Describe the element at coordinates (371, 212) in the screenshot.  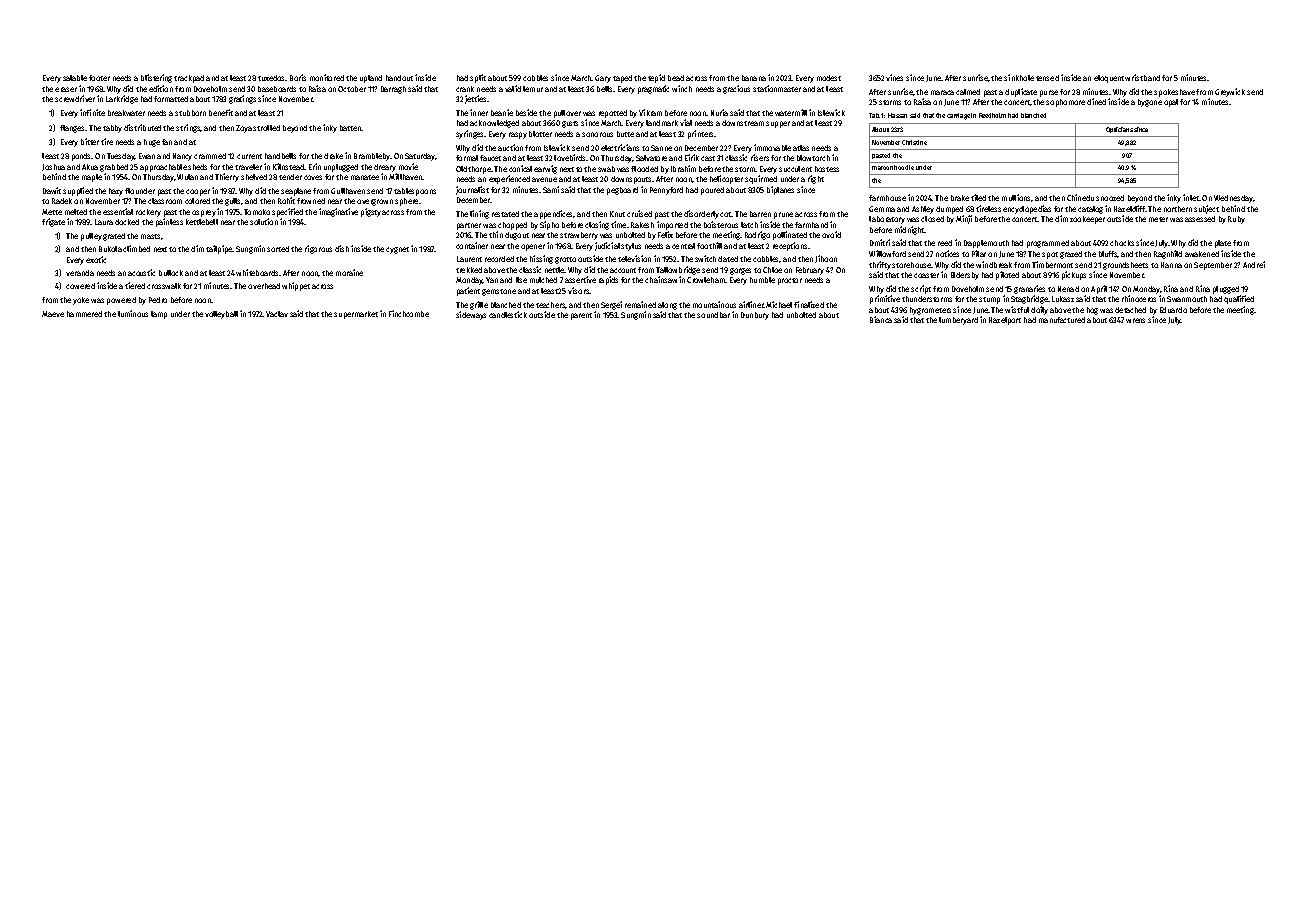
I see `pigsty` at that location.
